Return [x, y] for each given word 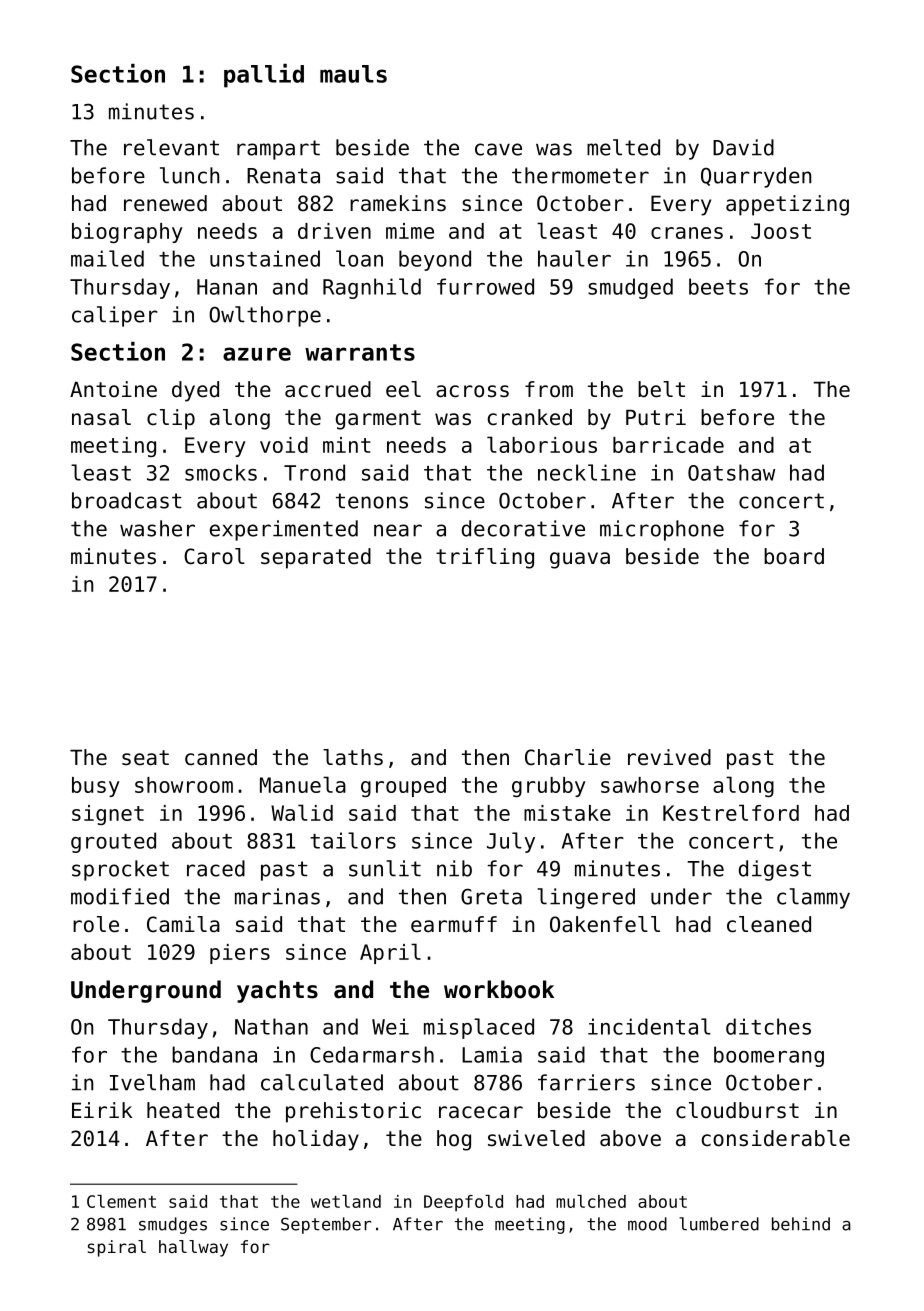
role [96, 924]
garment [378, 420]
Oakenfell [605, 924]
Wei [390, 1026]
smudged [630, 288]
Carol [214, 556]
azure [257, 354]
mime [410, 231]
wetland [346, 1201]
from [549, 389]
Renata [283, 176]
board [794, 556]
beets [718, 286]
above [630, 1138]
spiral [117, 1248]
